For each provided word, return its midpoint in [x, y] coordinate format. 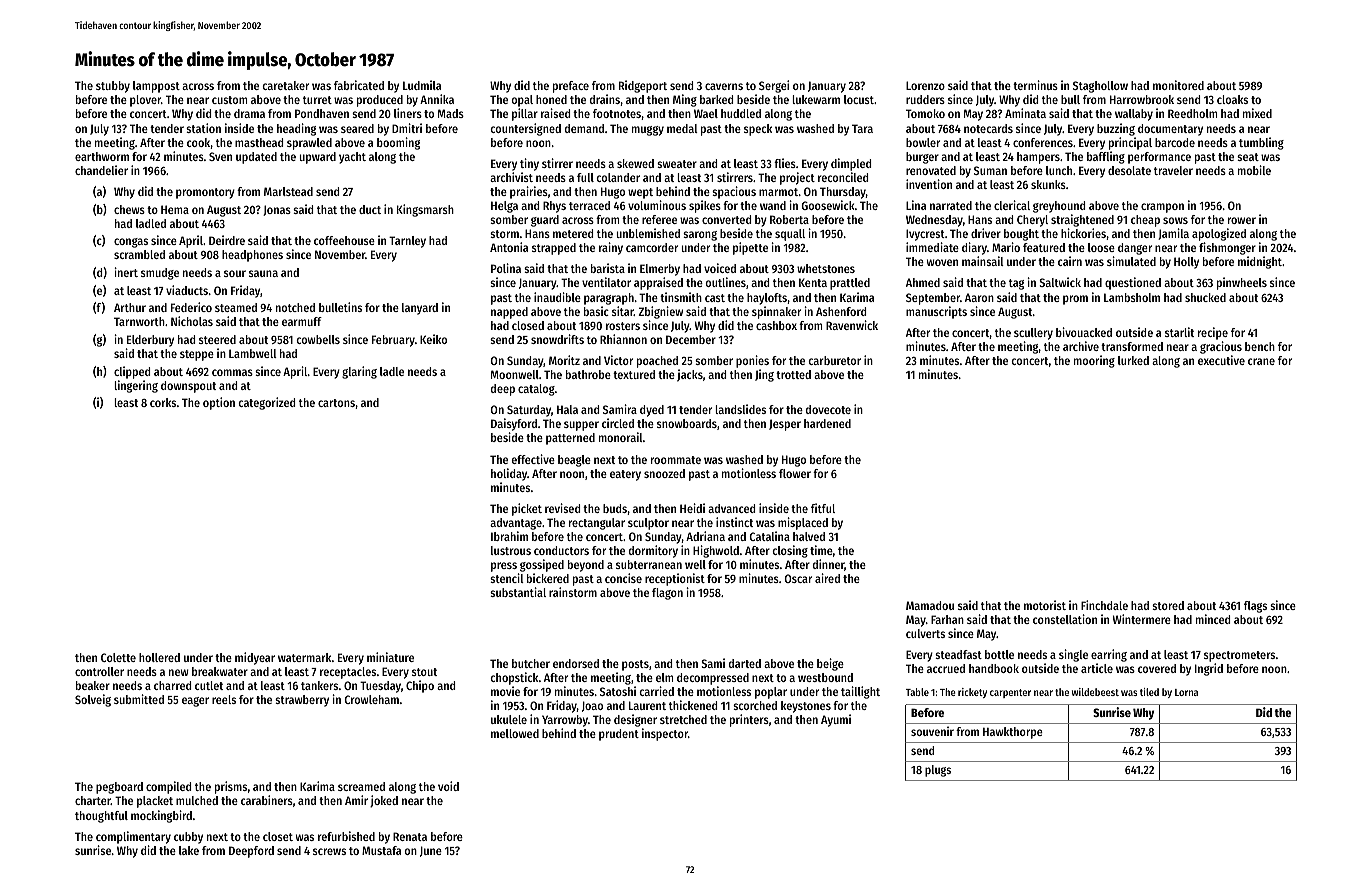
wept [640, 193]
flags [1255, 607]
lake [189, 850]
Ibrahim [509, 536]
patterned [570, 439]
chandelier [101, 170]
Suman [990, 170]
